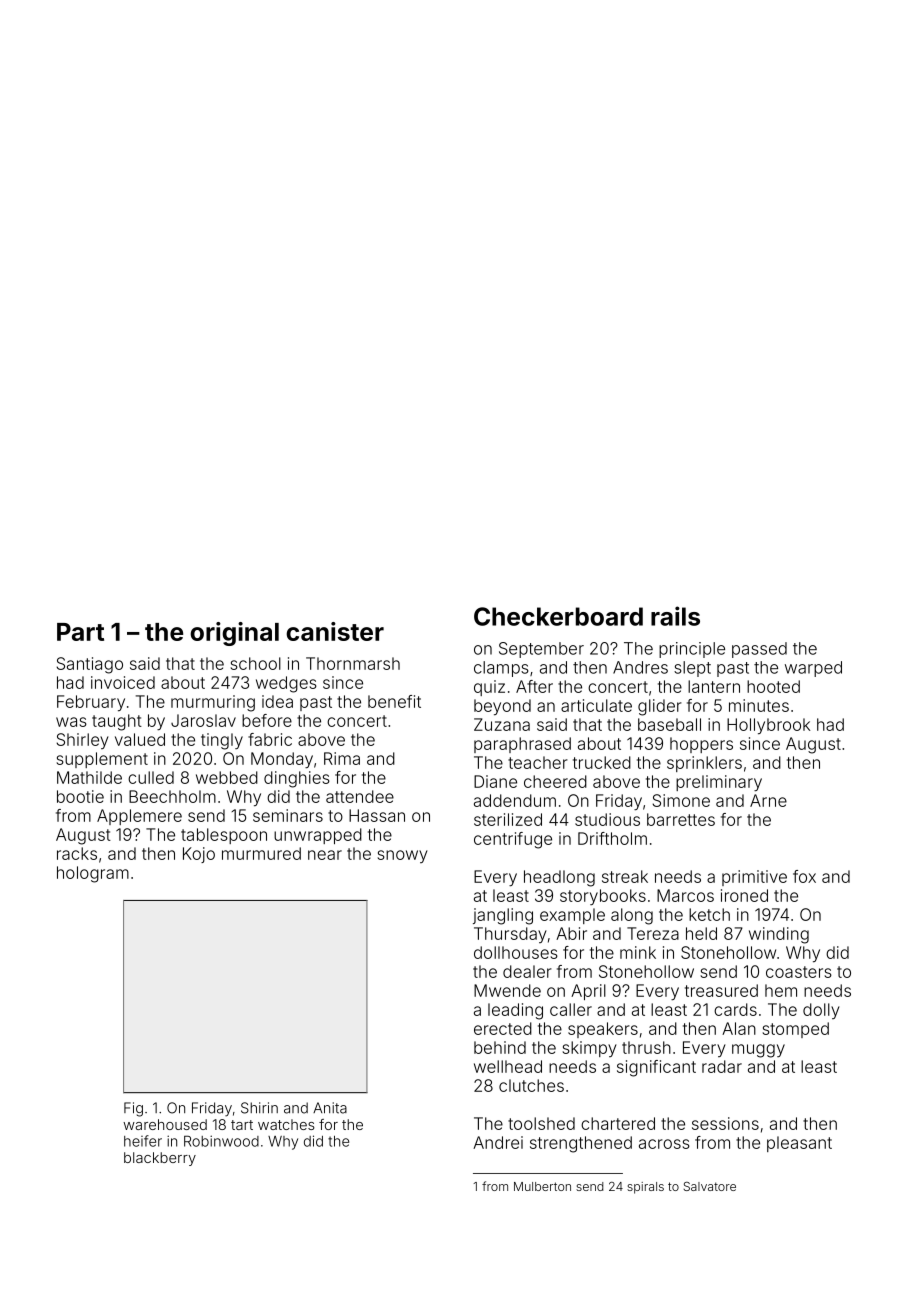  I want to click on mink, so click(638, 952).
